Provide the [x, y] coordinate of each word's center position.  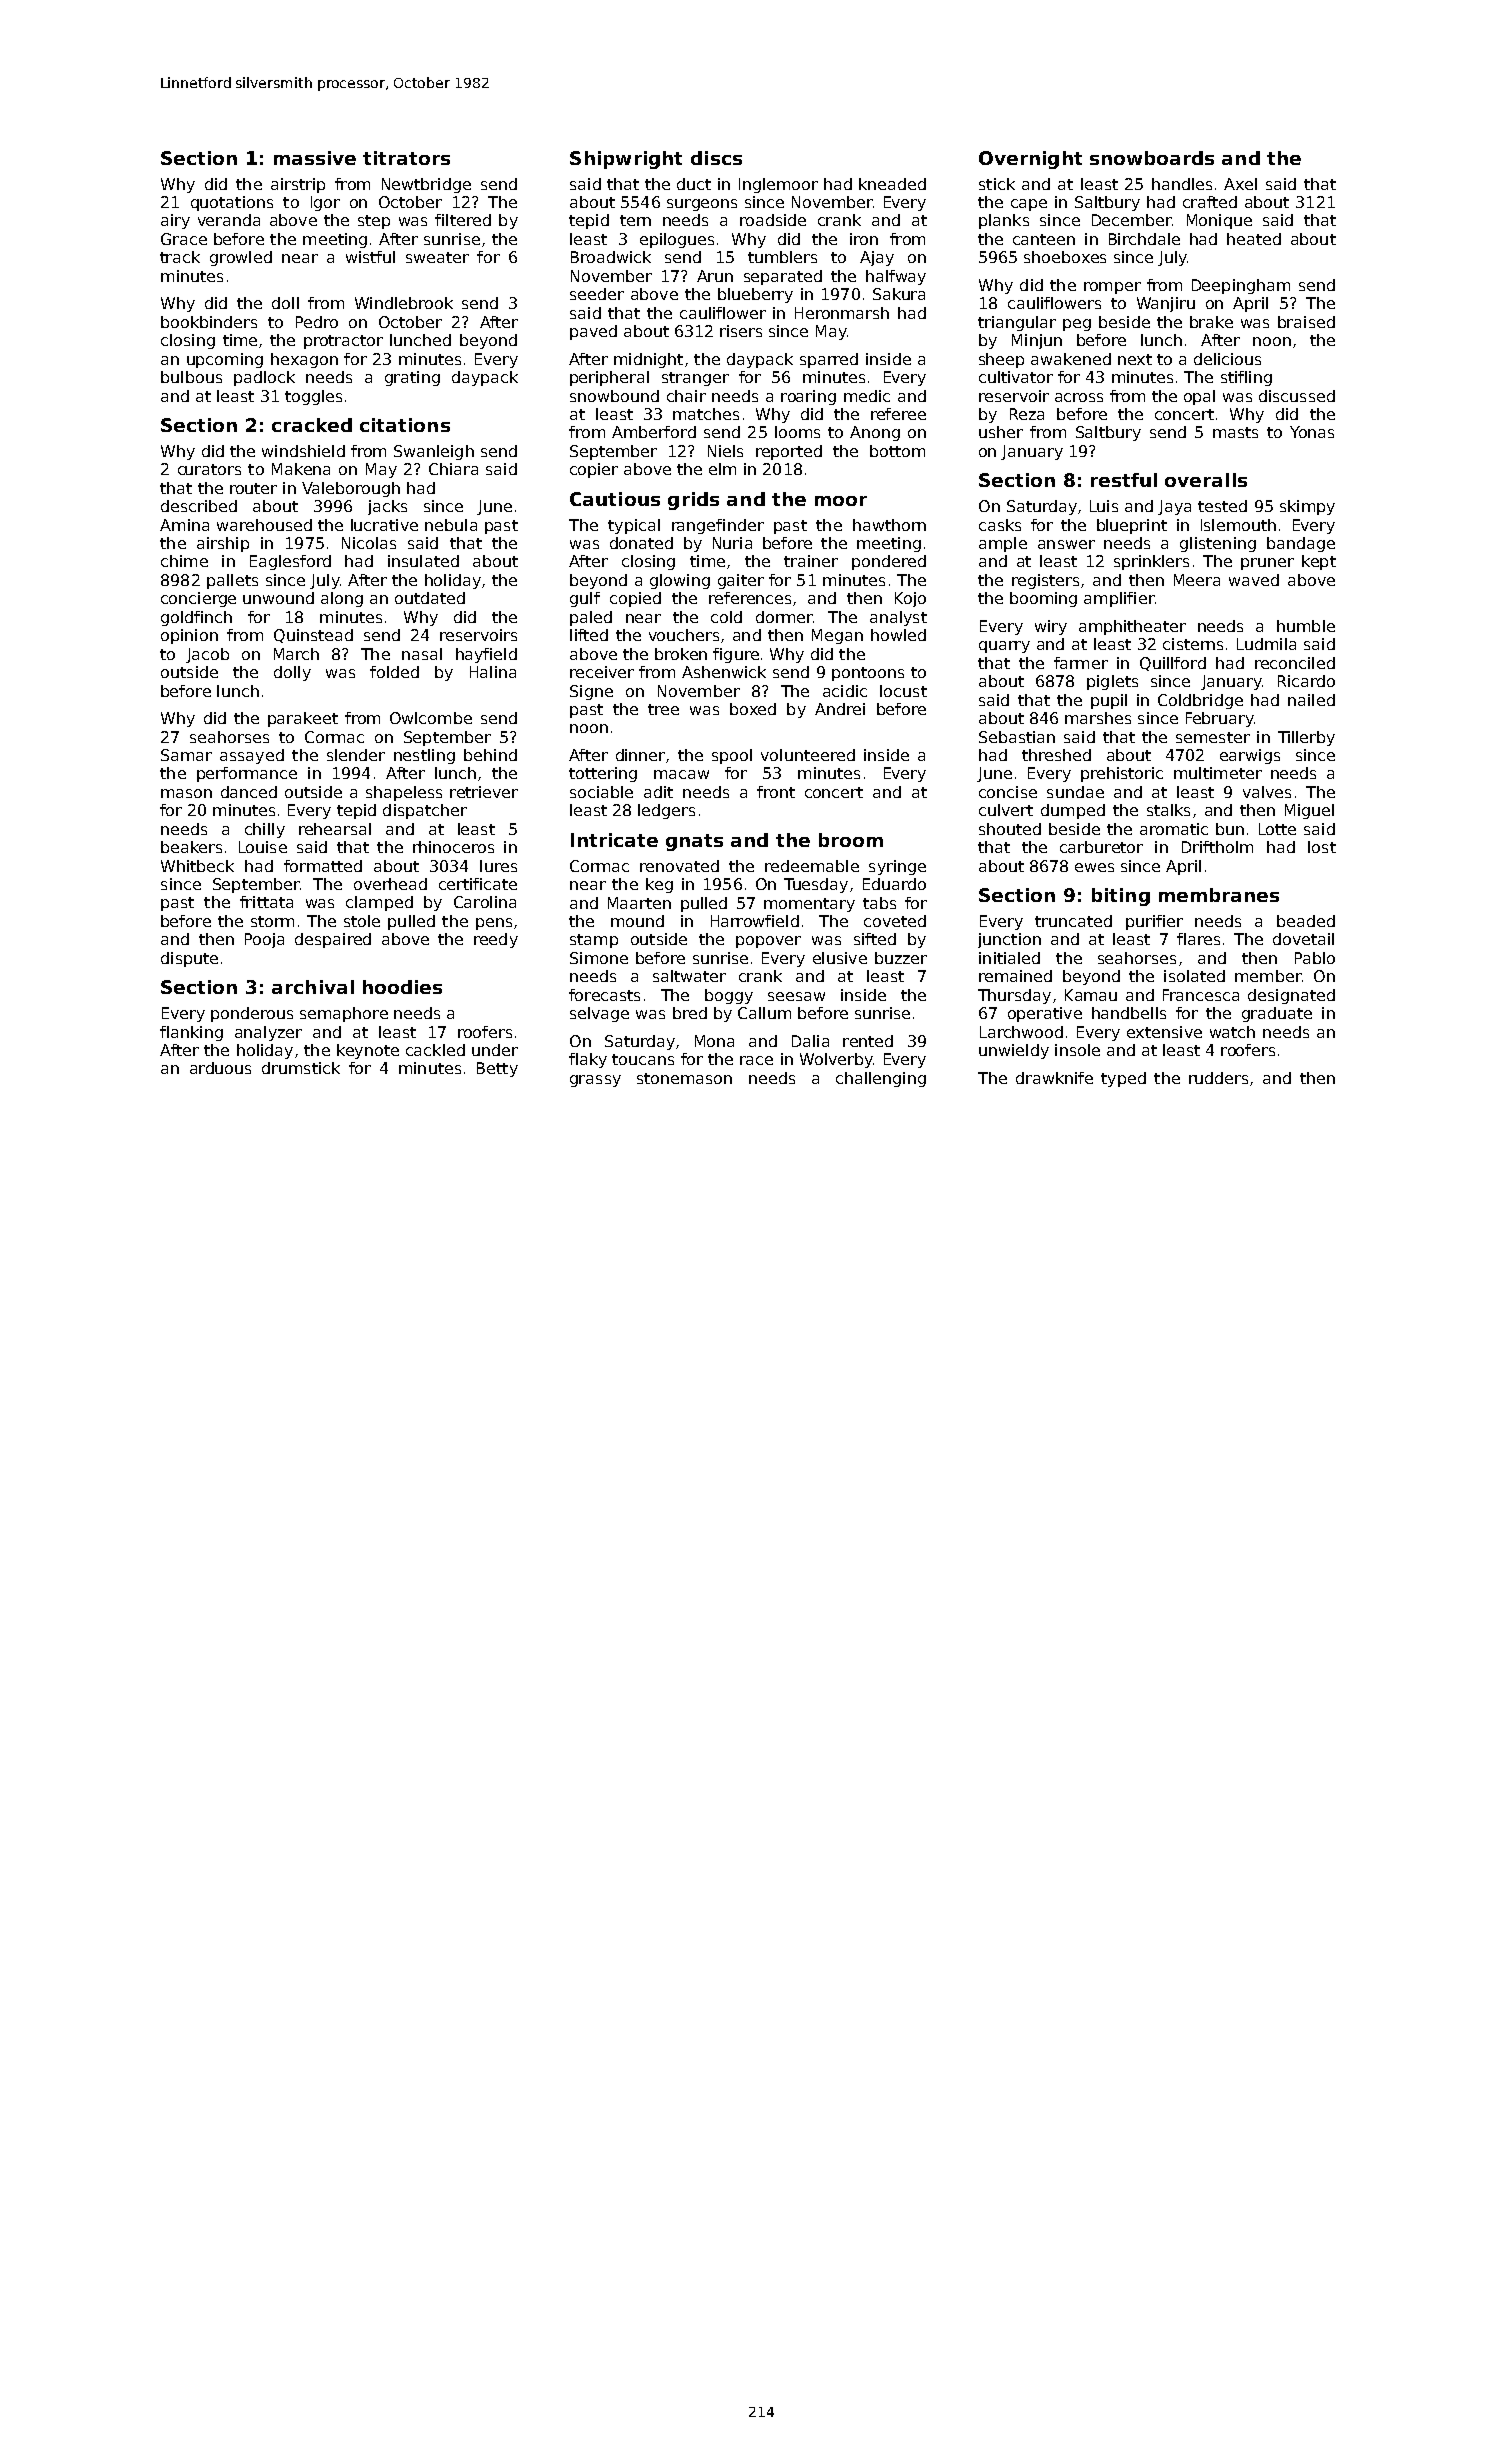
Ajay [877, 258]
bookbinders [209, 322]
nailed [1311, 700]
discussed [1297, 396]
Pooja [264, 940]
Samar [186, 755]
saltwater [689, 976]
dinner [640, 755]
